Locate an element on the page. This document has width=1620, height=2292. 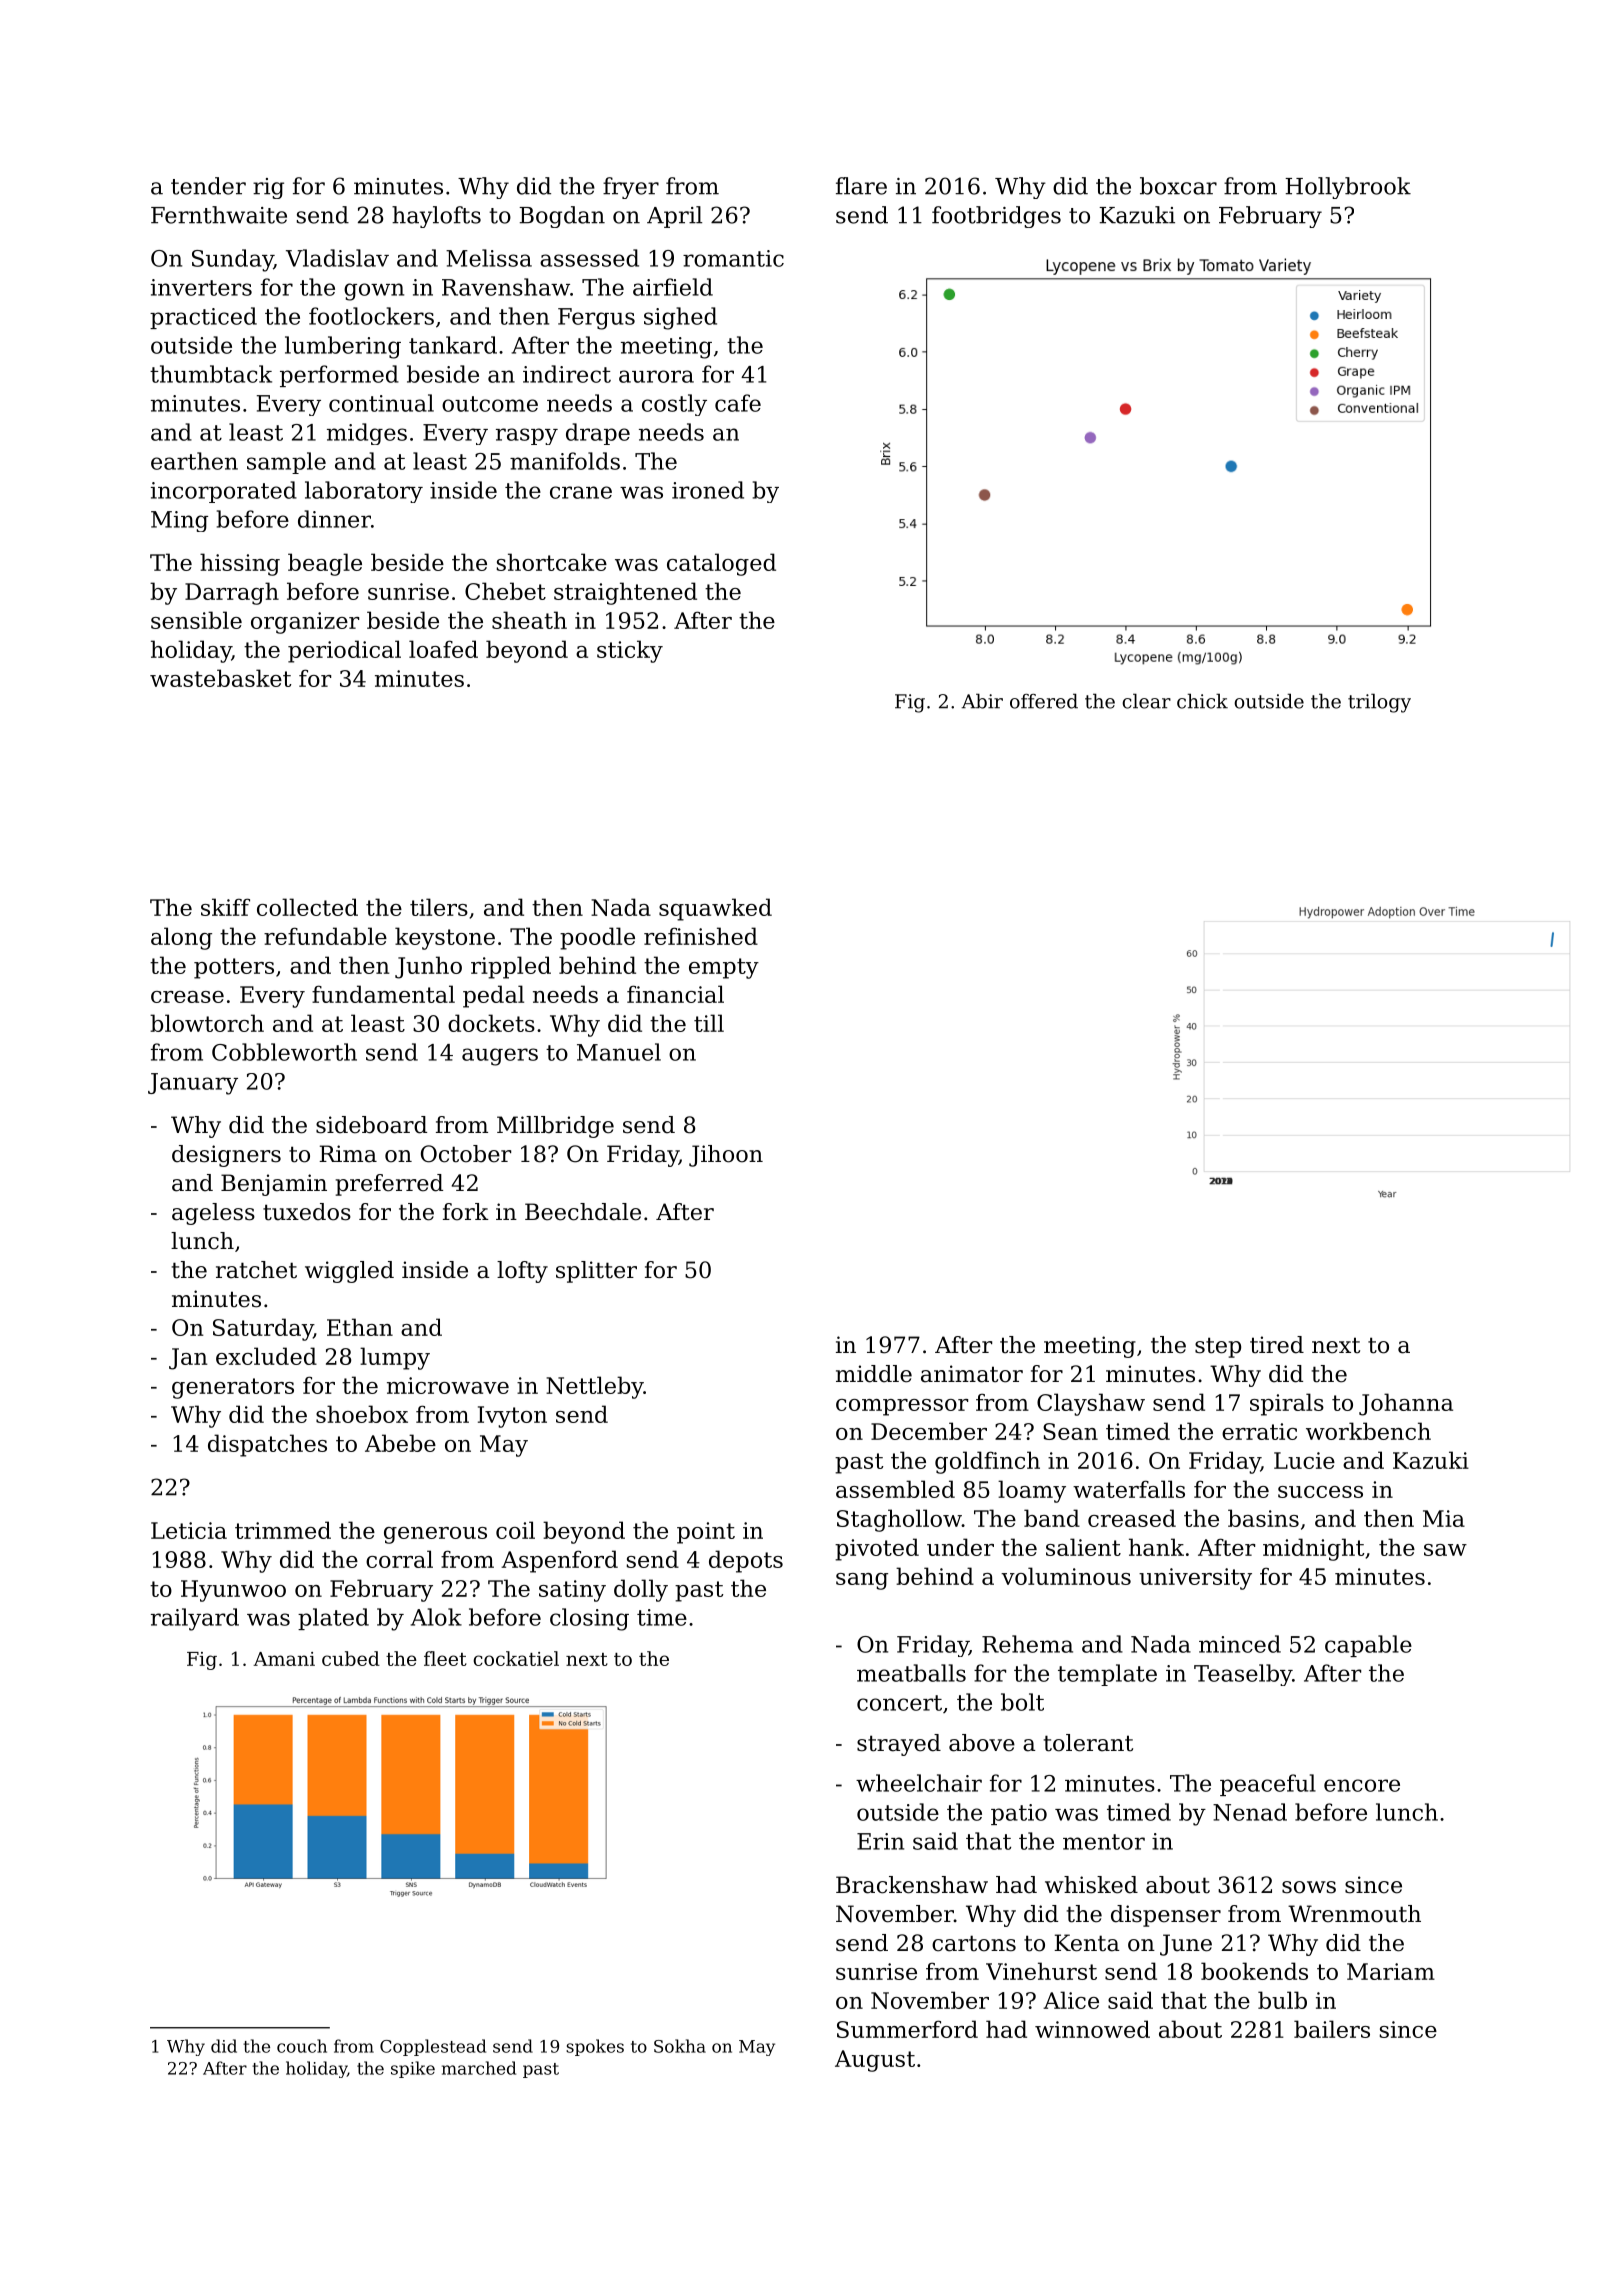
trilogy is located at coordinates (1379, 703).
